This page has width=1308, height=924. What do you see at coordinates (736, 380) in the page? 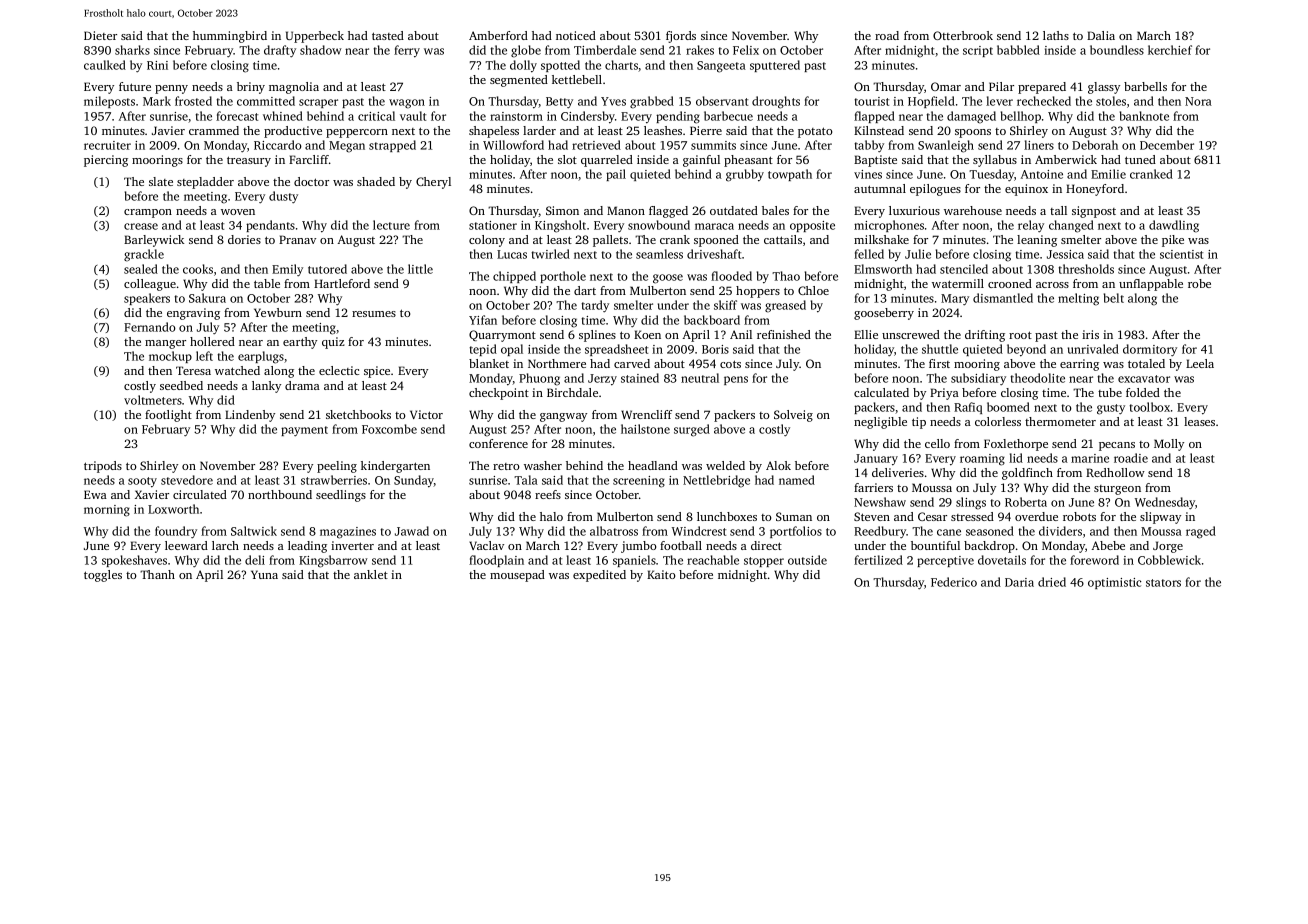
I see `pens` at bounding box center [736, 380].
